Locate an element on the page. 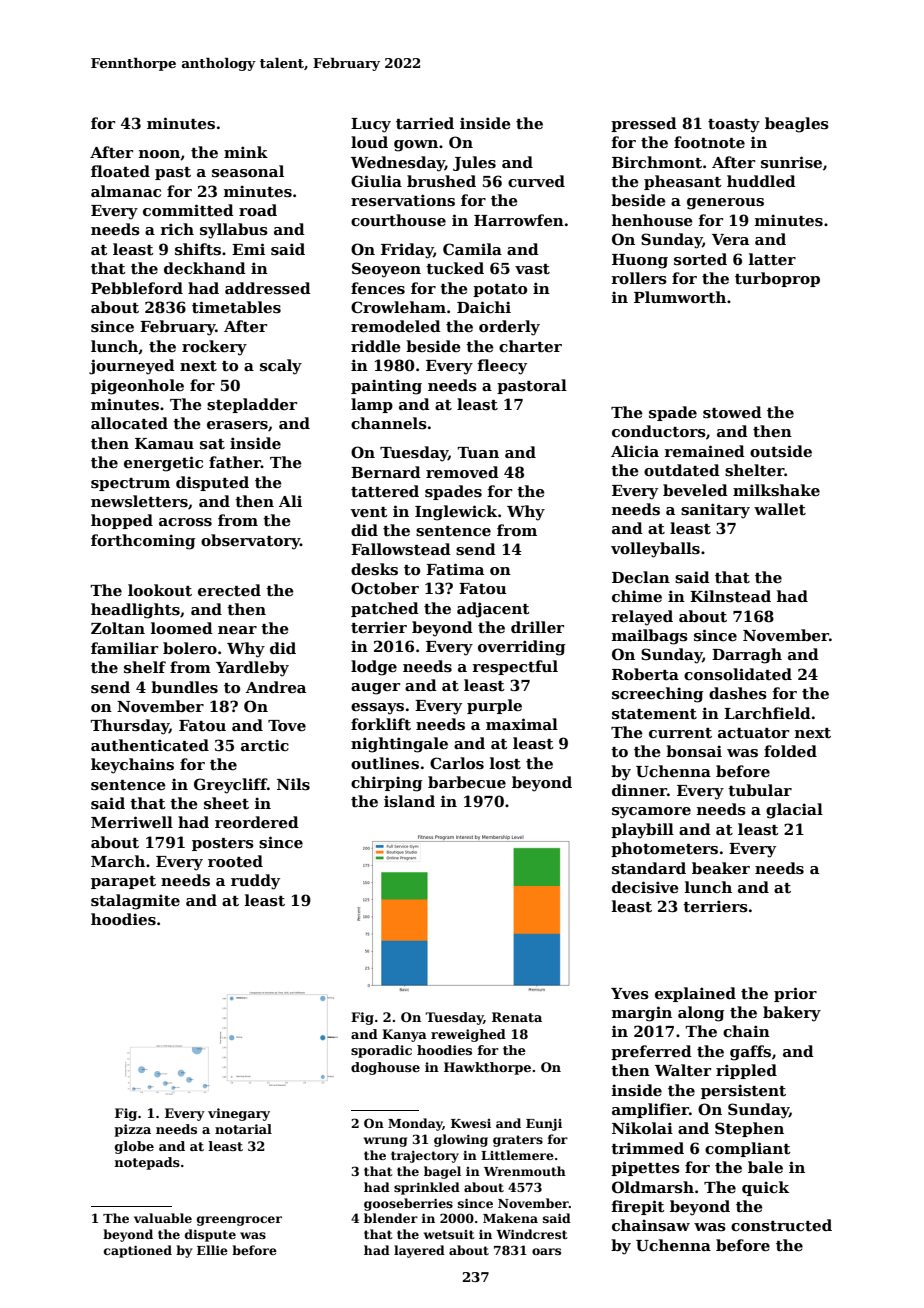  decisive is located at coordinates (645, 887).
